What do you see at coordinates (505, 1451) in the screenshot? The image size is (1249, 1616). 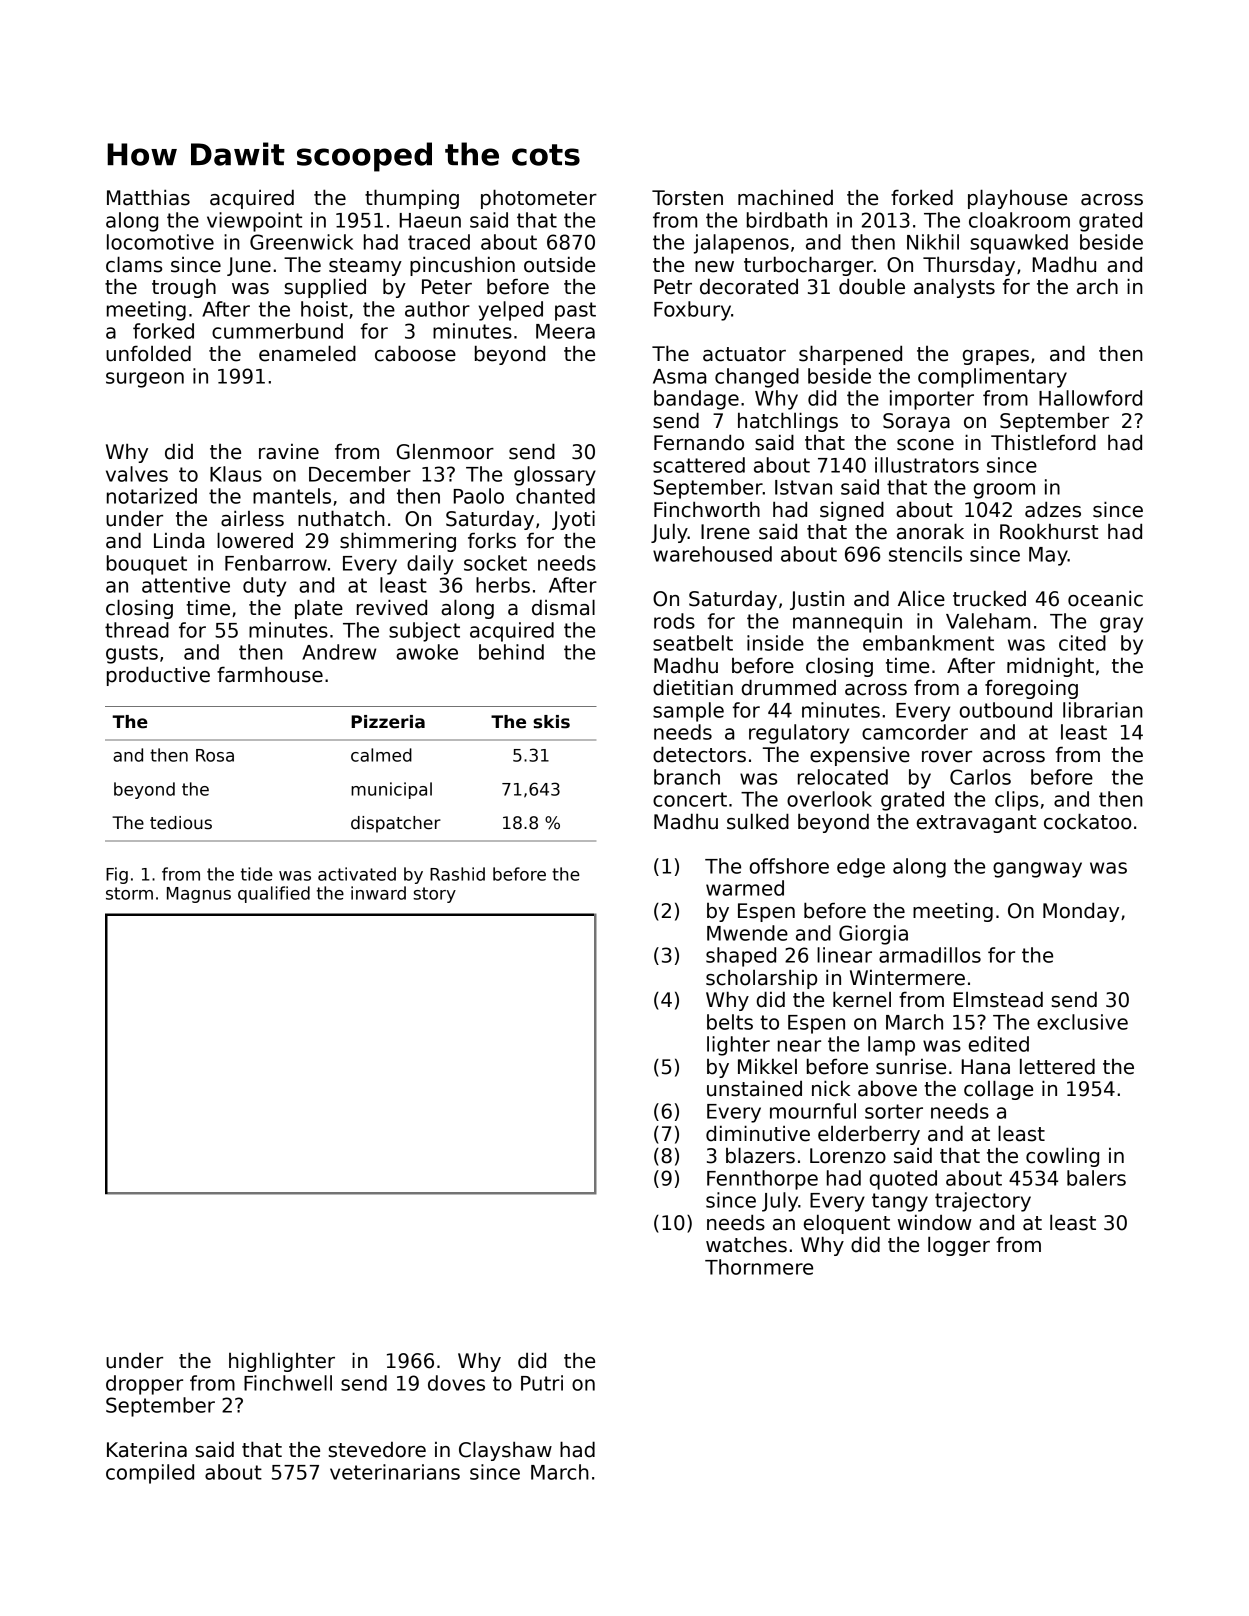 I see `Clayshaw` at bounding box center [505, 1451].
